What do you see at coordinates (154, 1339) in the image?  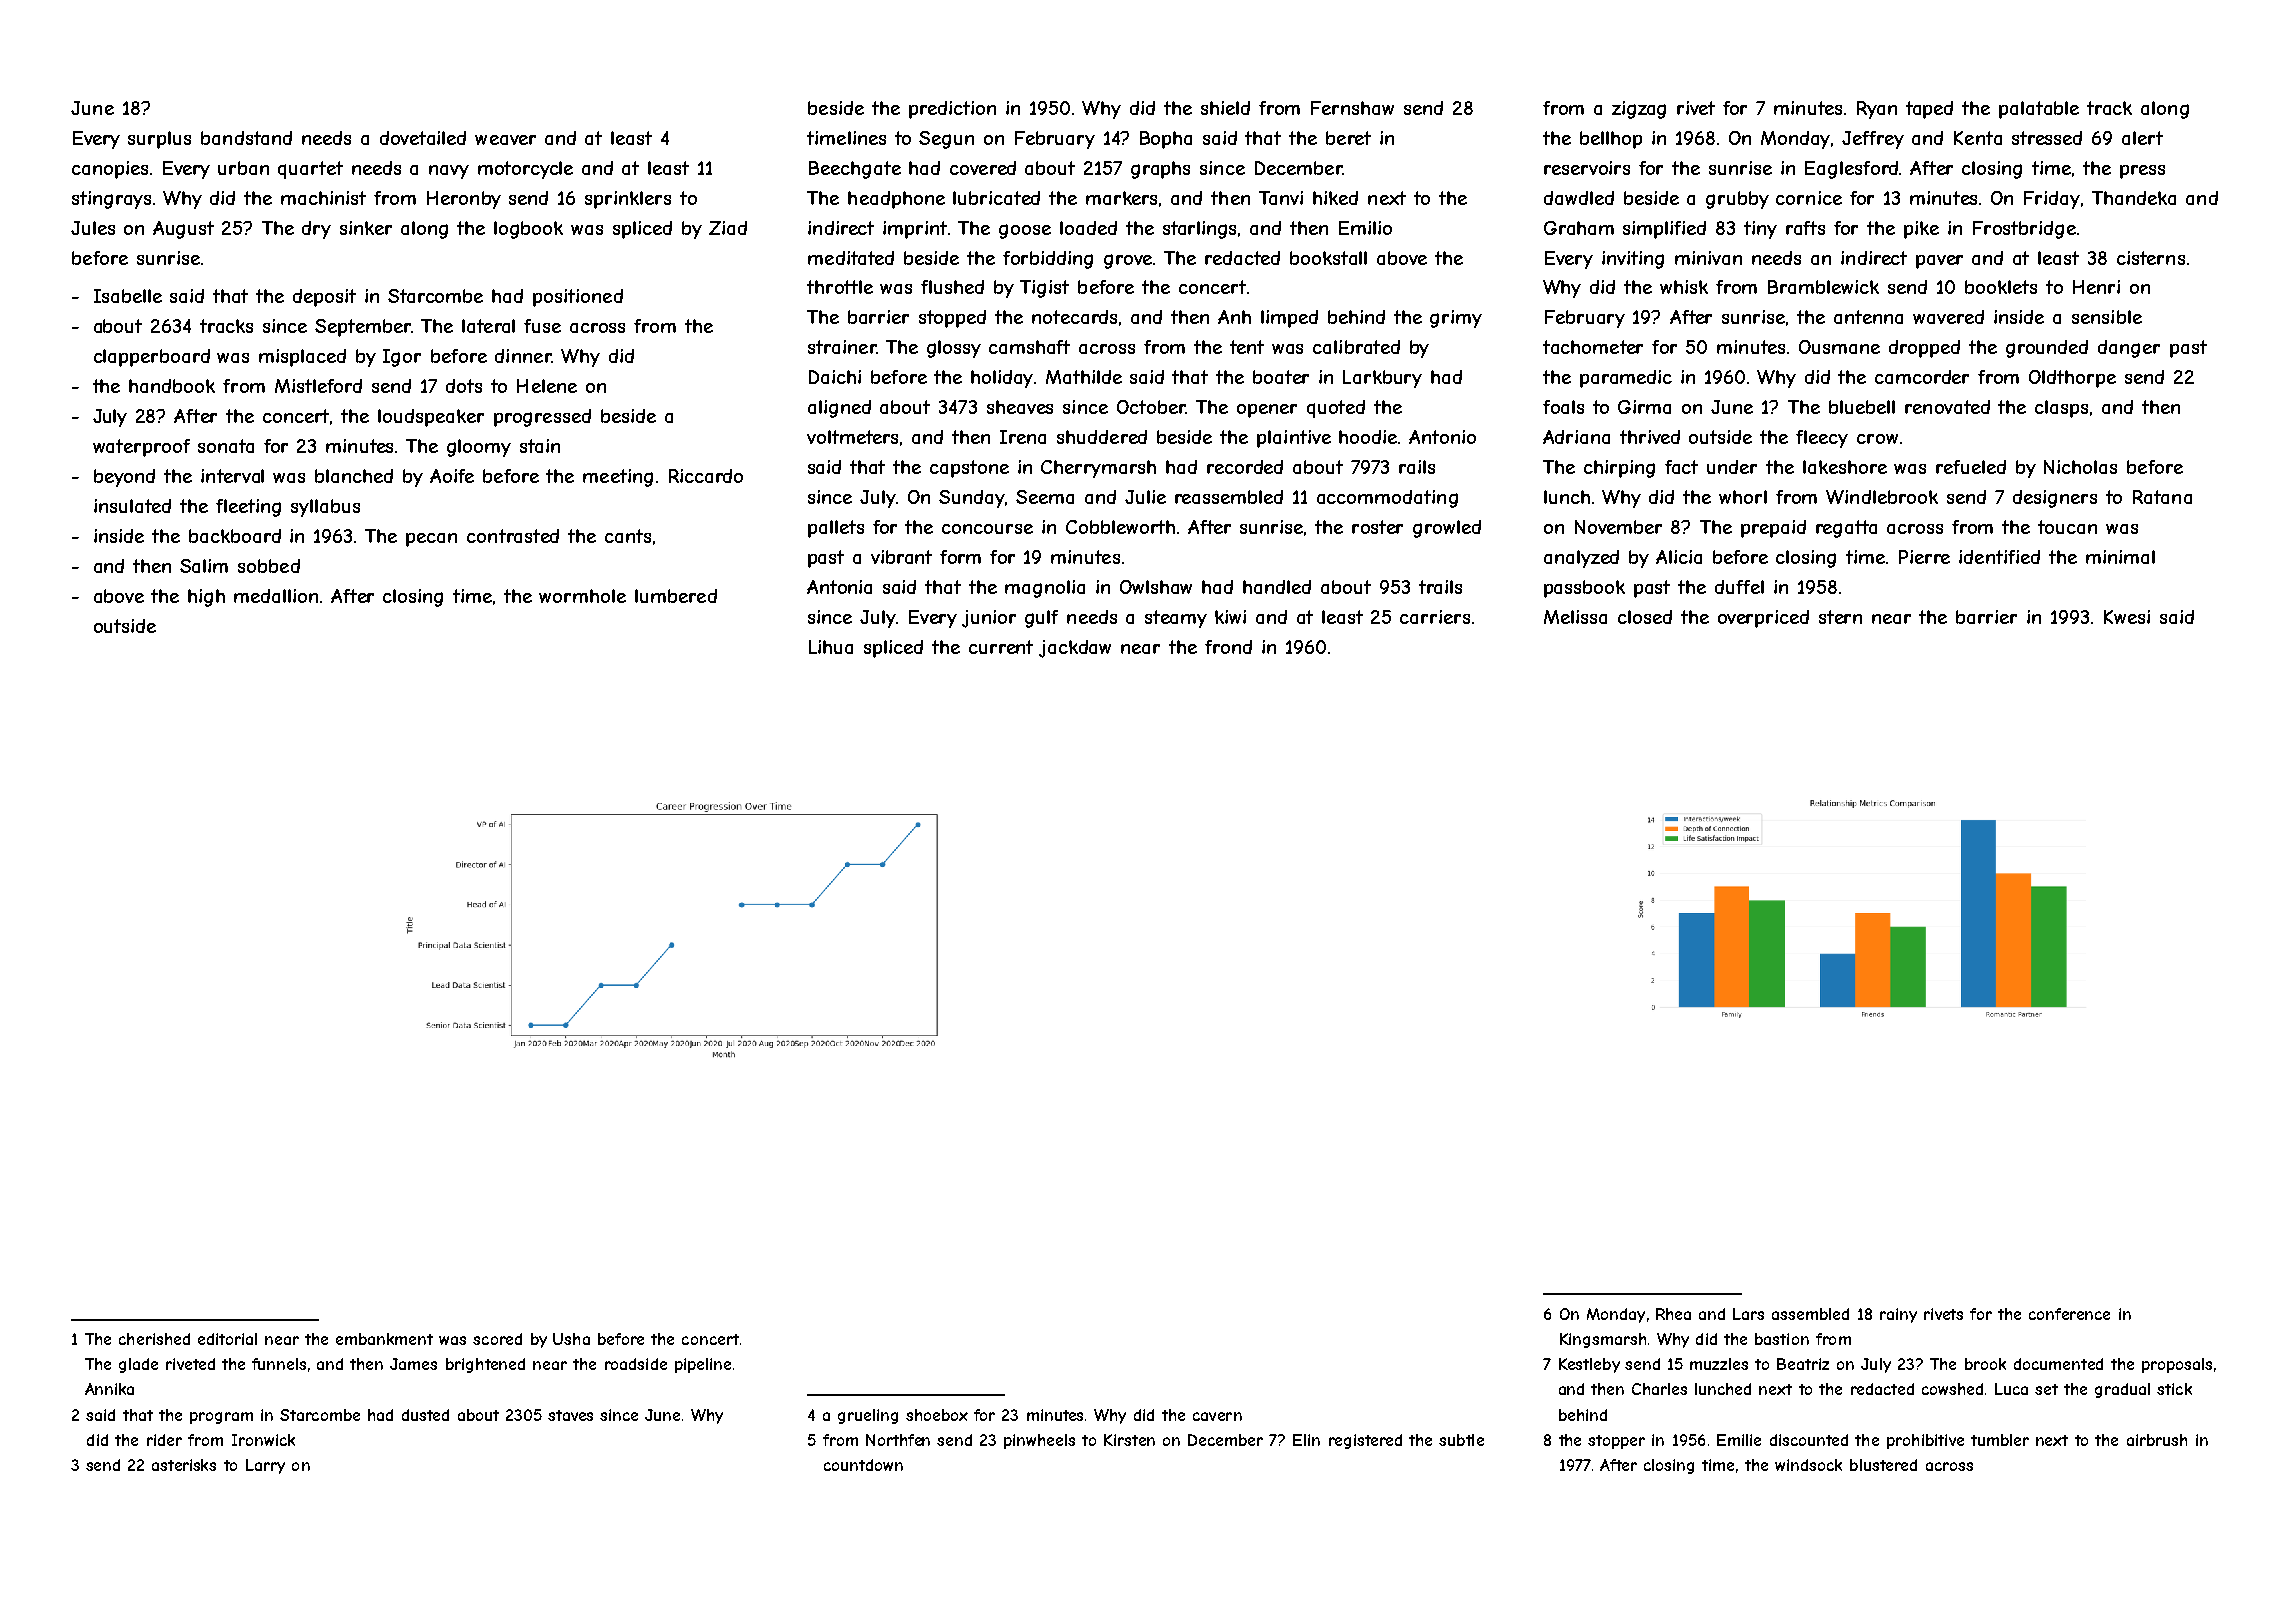 I see `cherished` at bounding box center [154, 1339].
